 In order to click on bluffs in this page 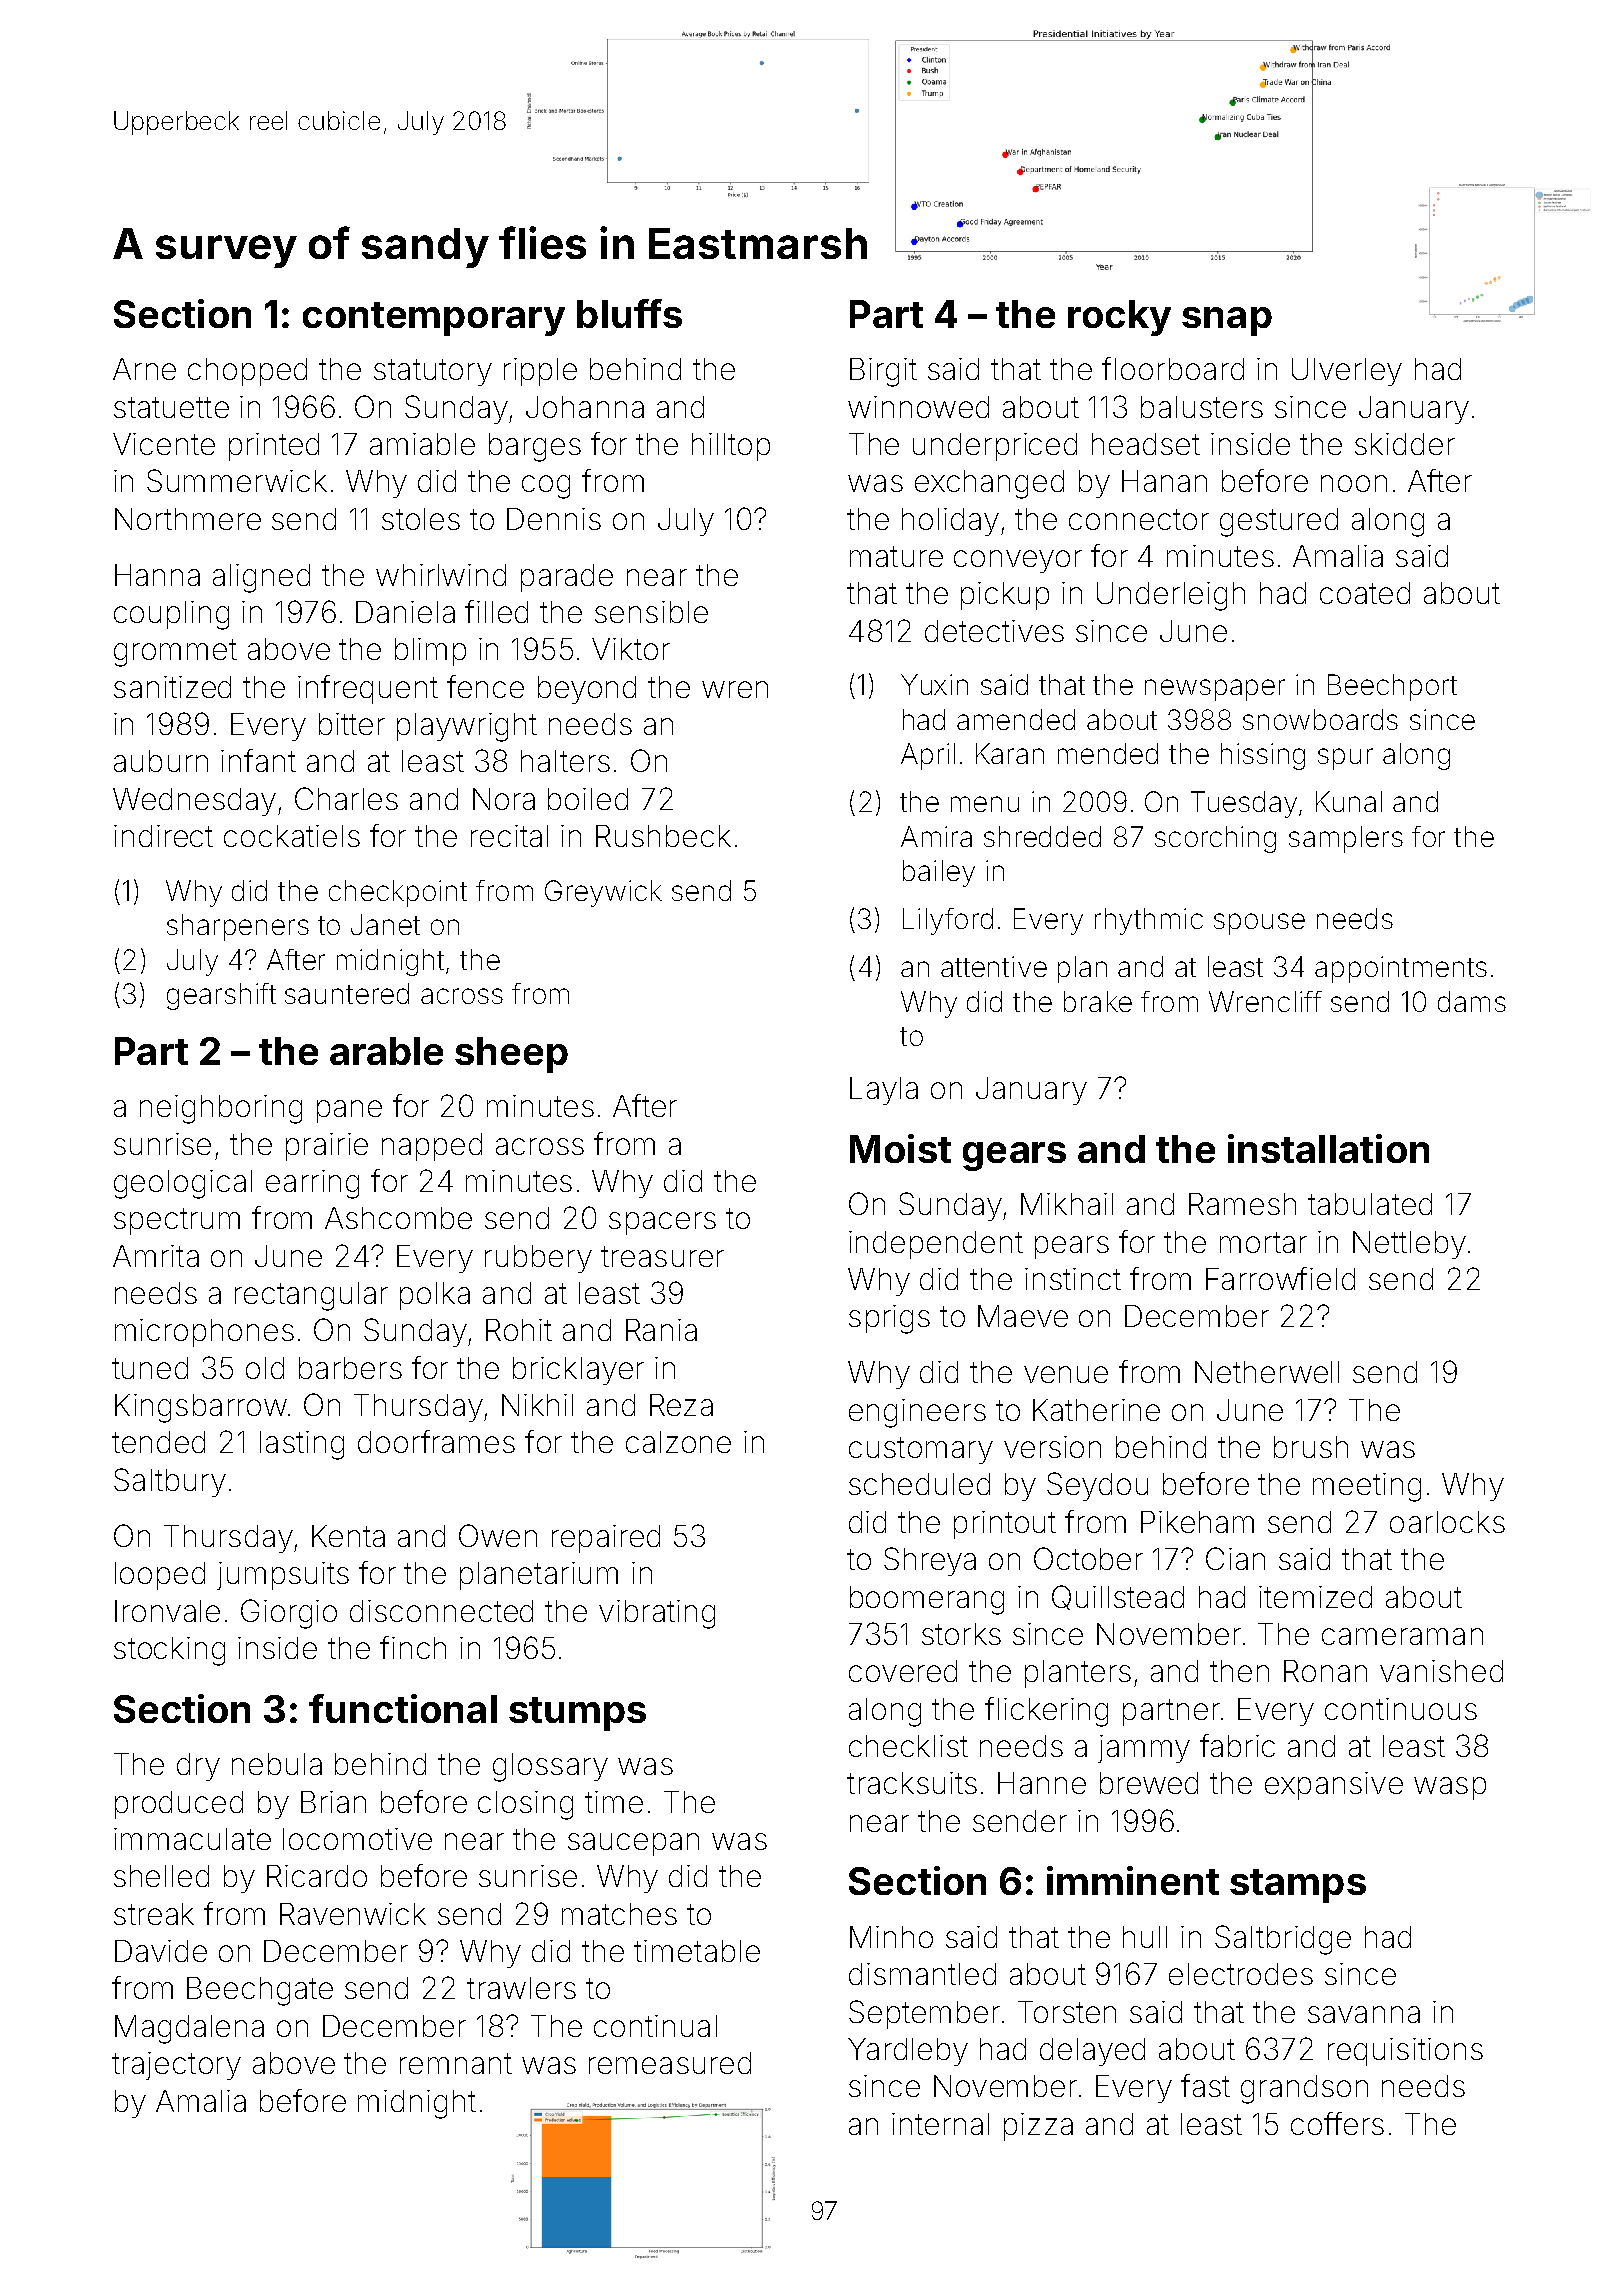, I will do `click(629, 313)`.
